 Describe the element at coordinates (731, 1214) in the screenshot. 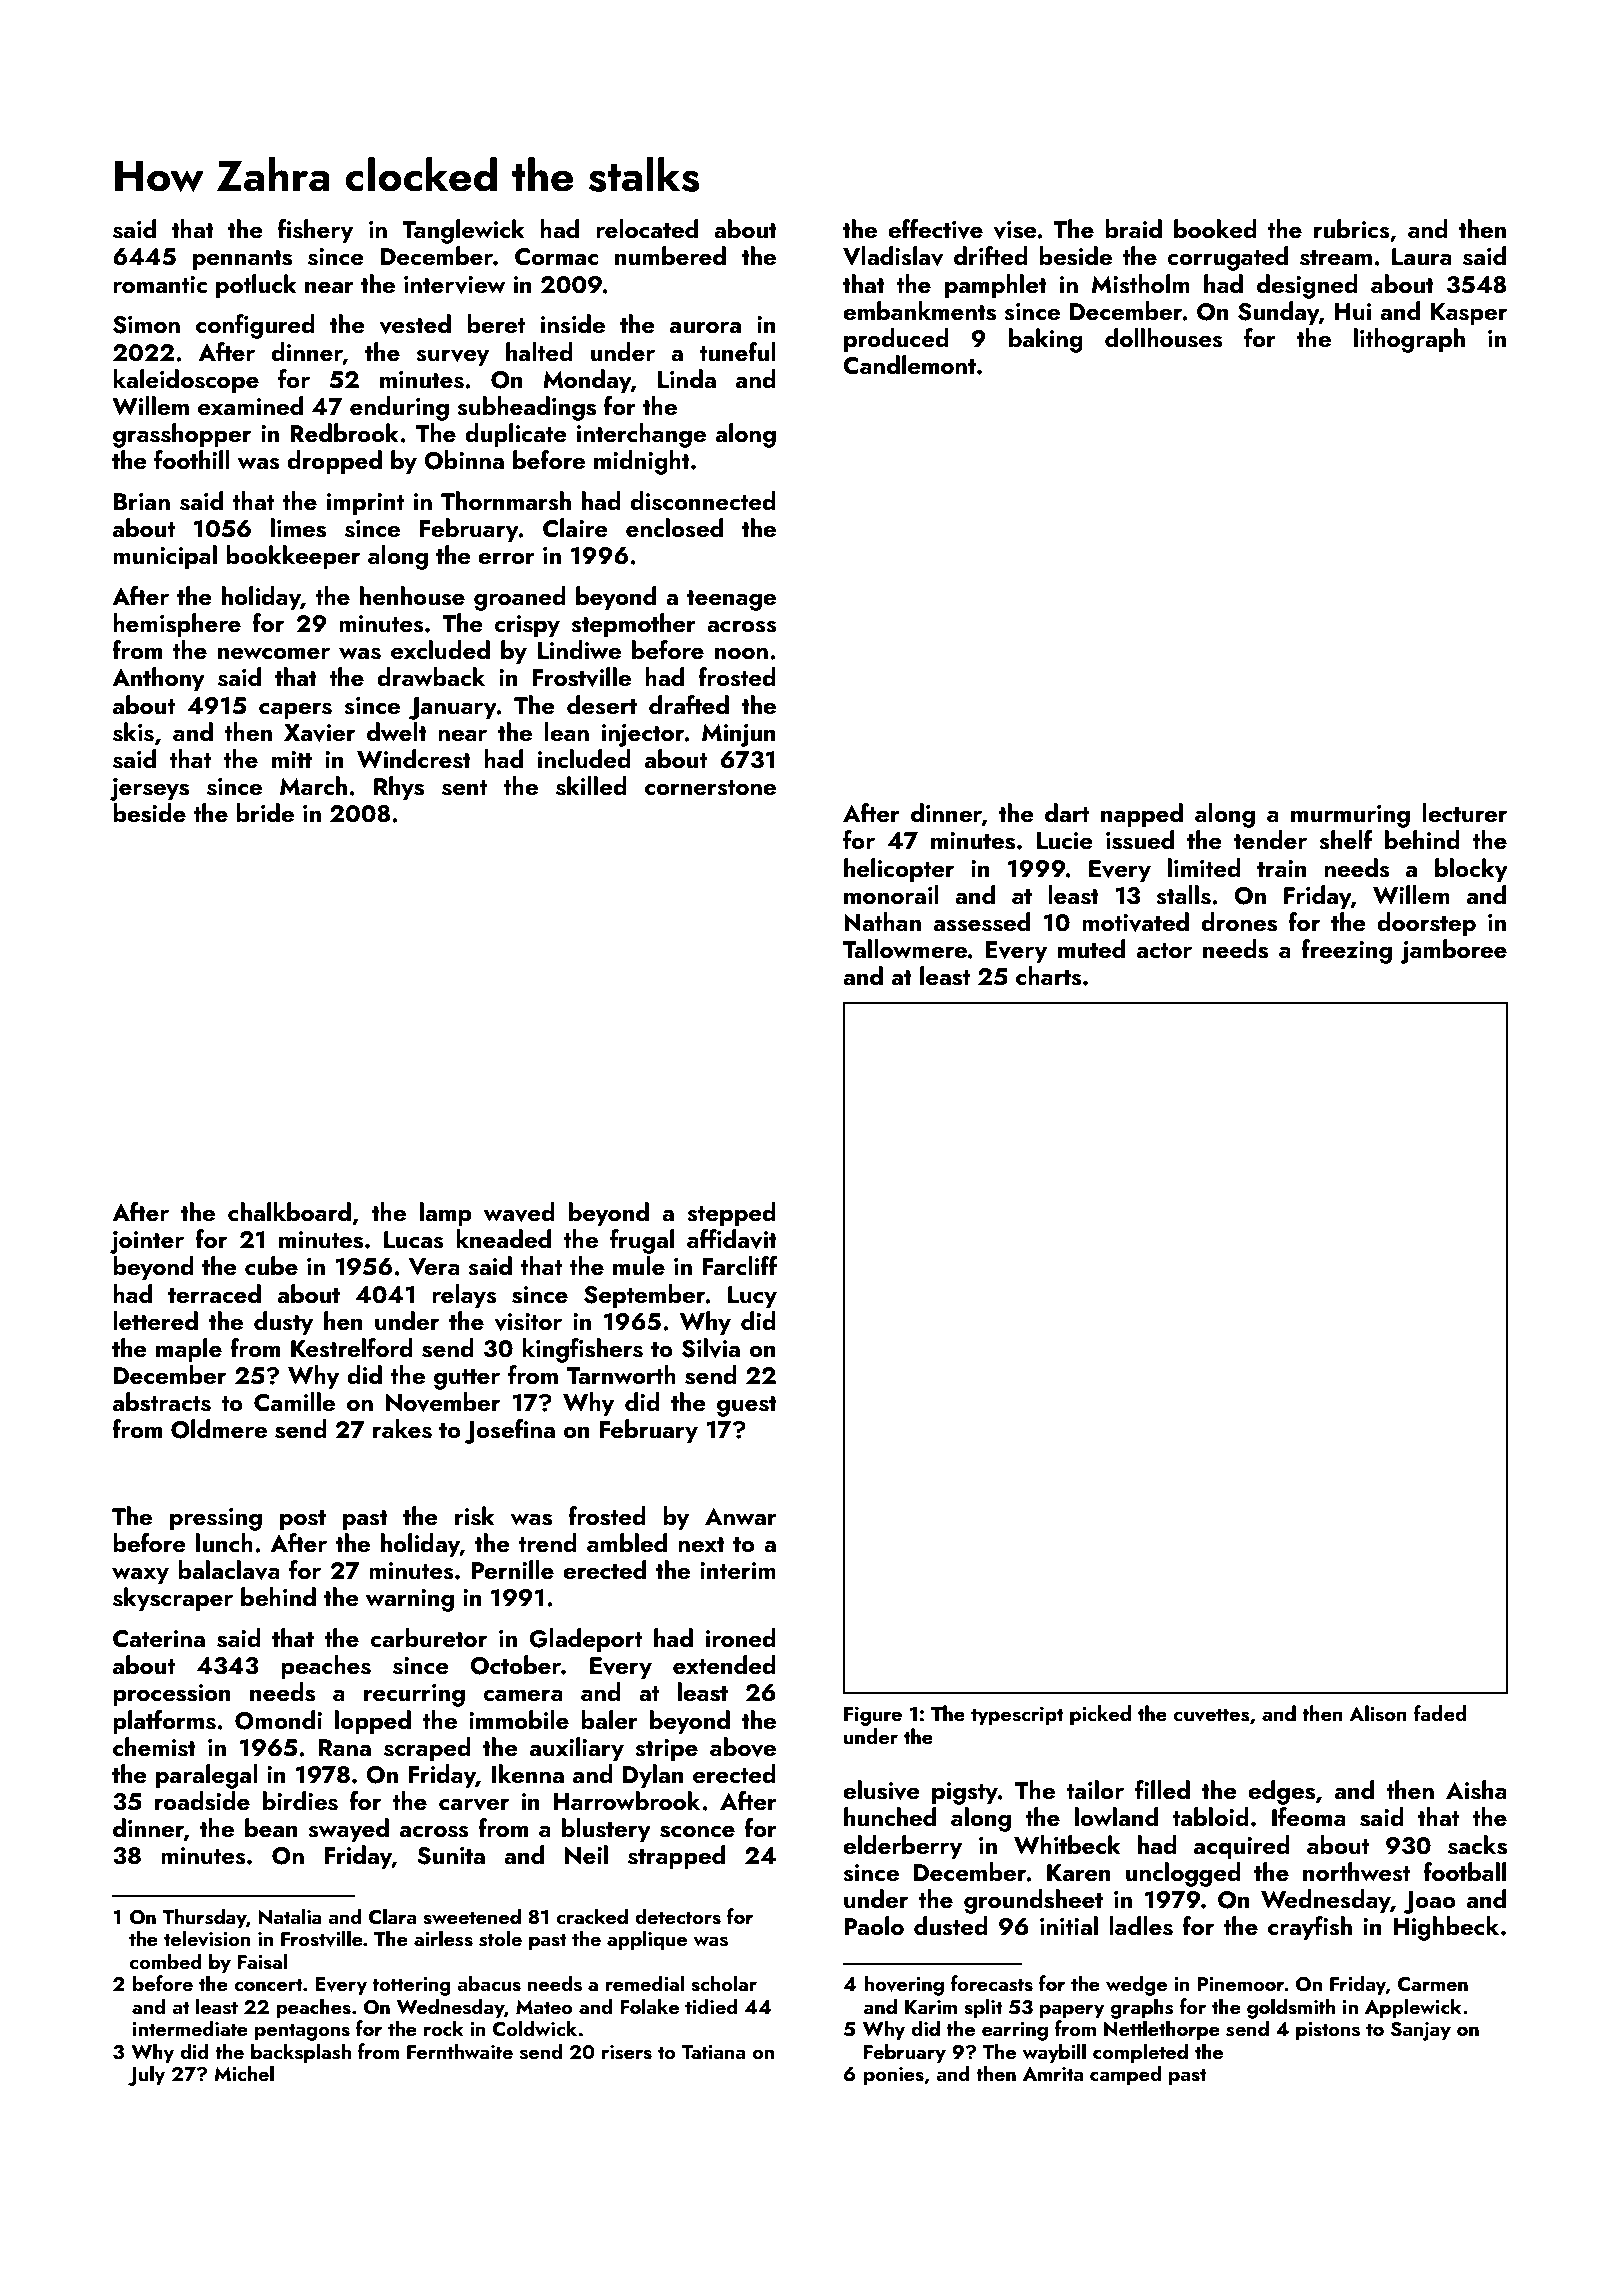

I see `stepped` at that location.
